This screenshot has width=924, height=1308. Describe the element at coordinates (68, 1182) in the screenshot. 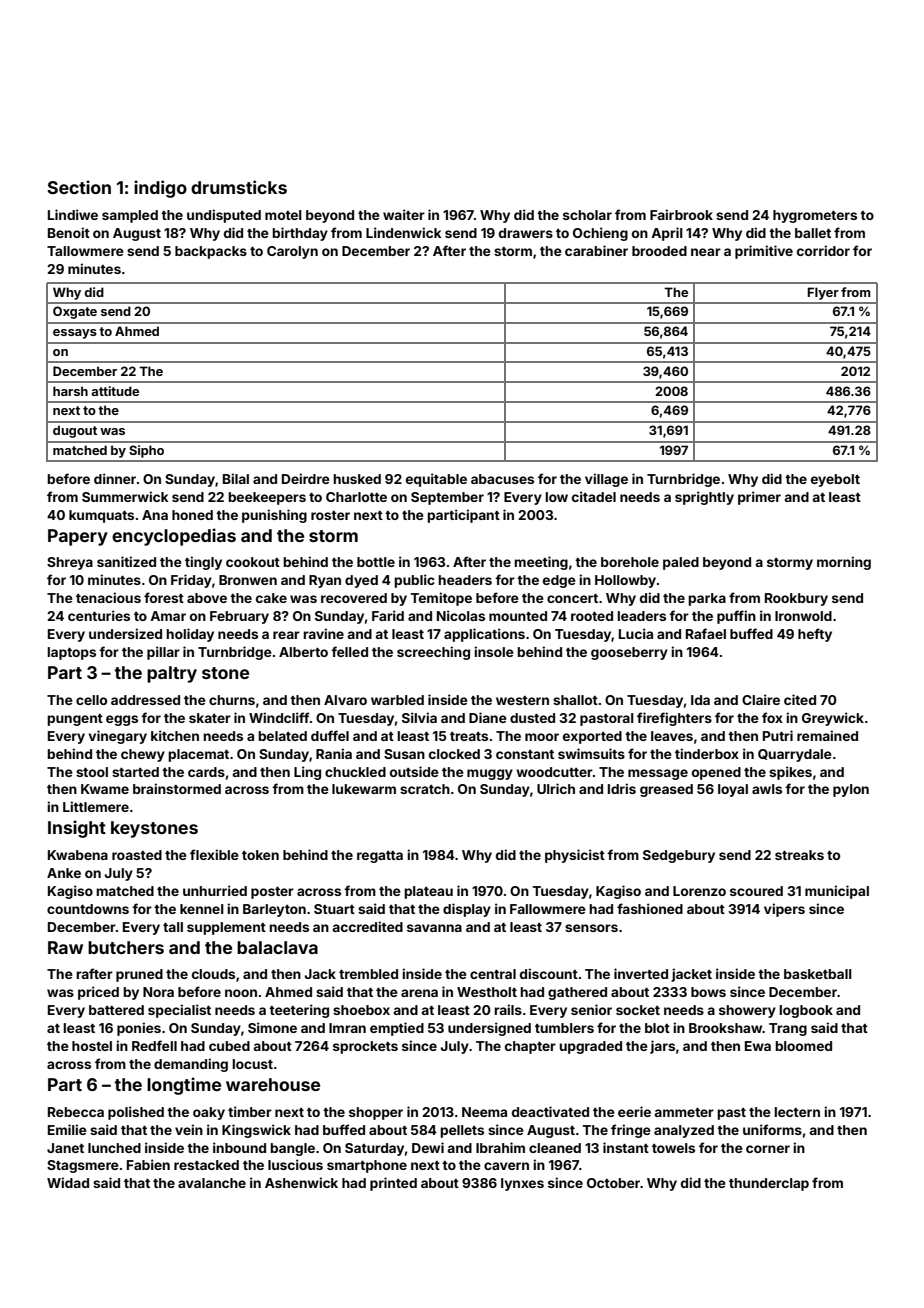

I see `Widad` at that location.
